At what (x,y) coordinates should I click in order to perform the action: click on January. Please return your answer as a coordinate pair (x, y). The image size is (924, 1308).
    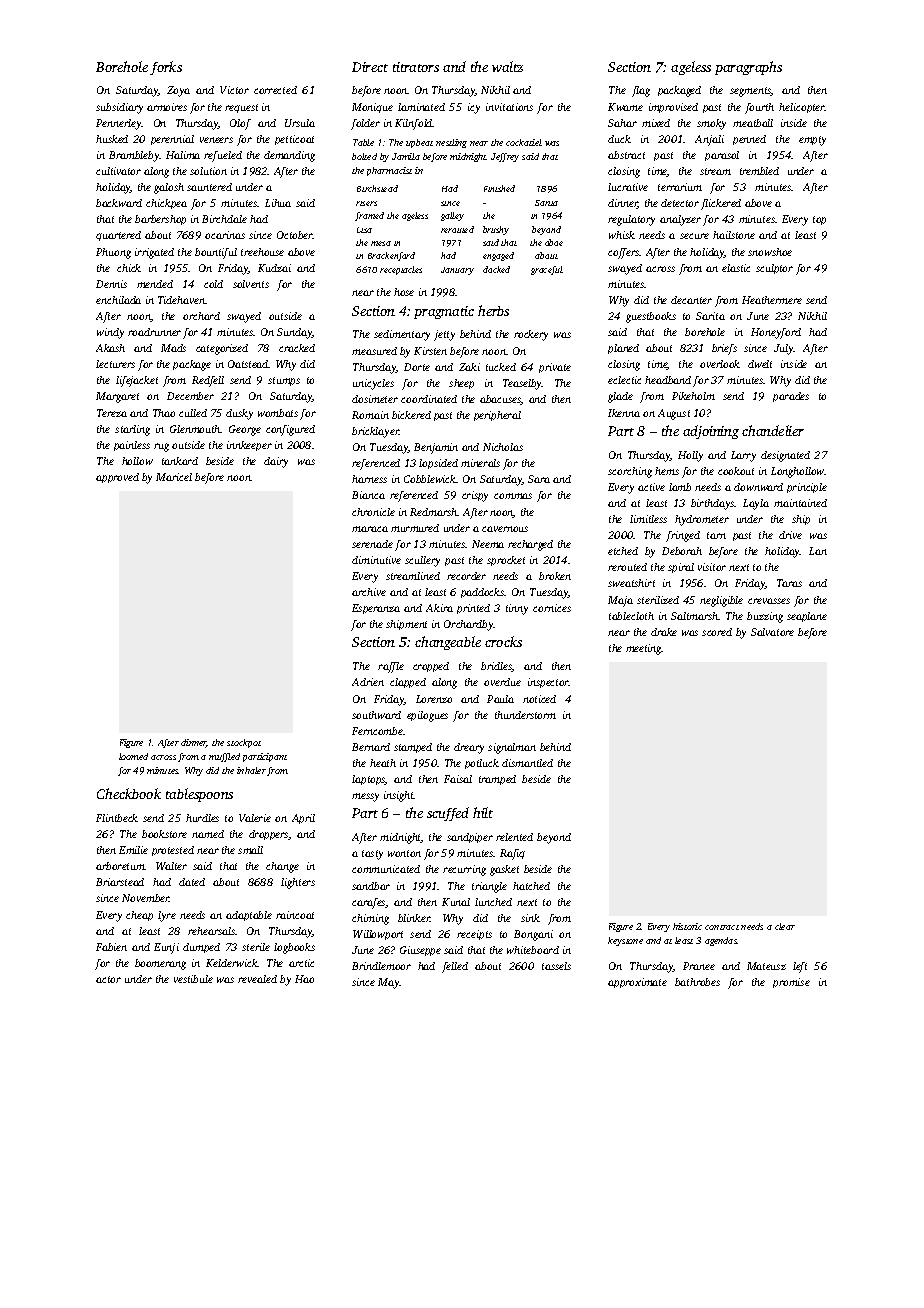
    Looking at the image, I should click on (457, 271).
